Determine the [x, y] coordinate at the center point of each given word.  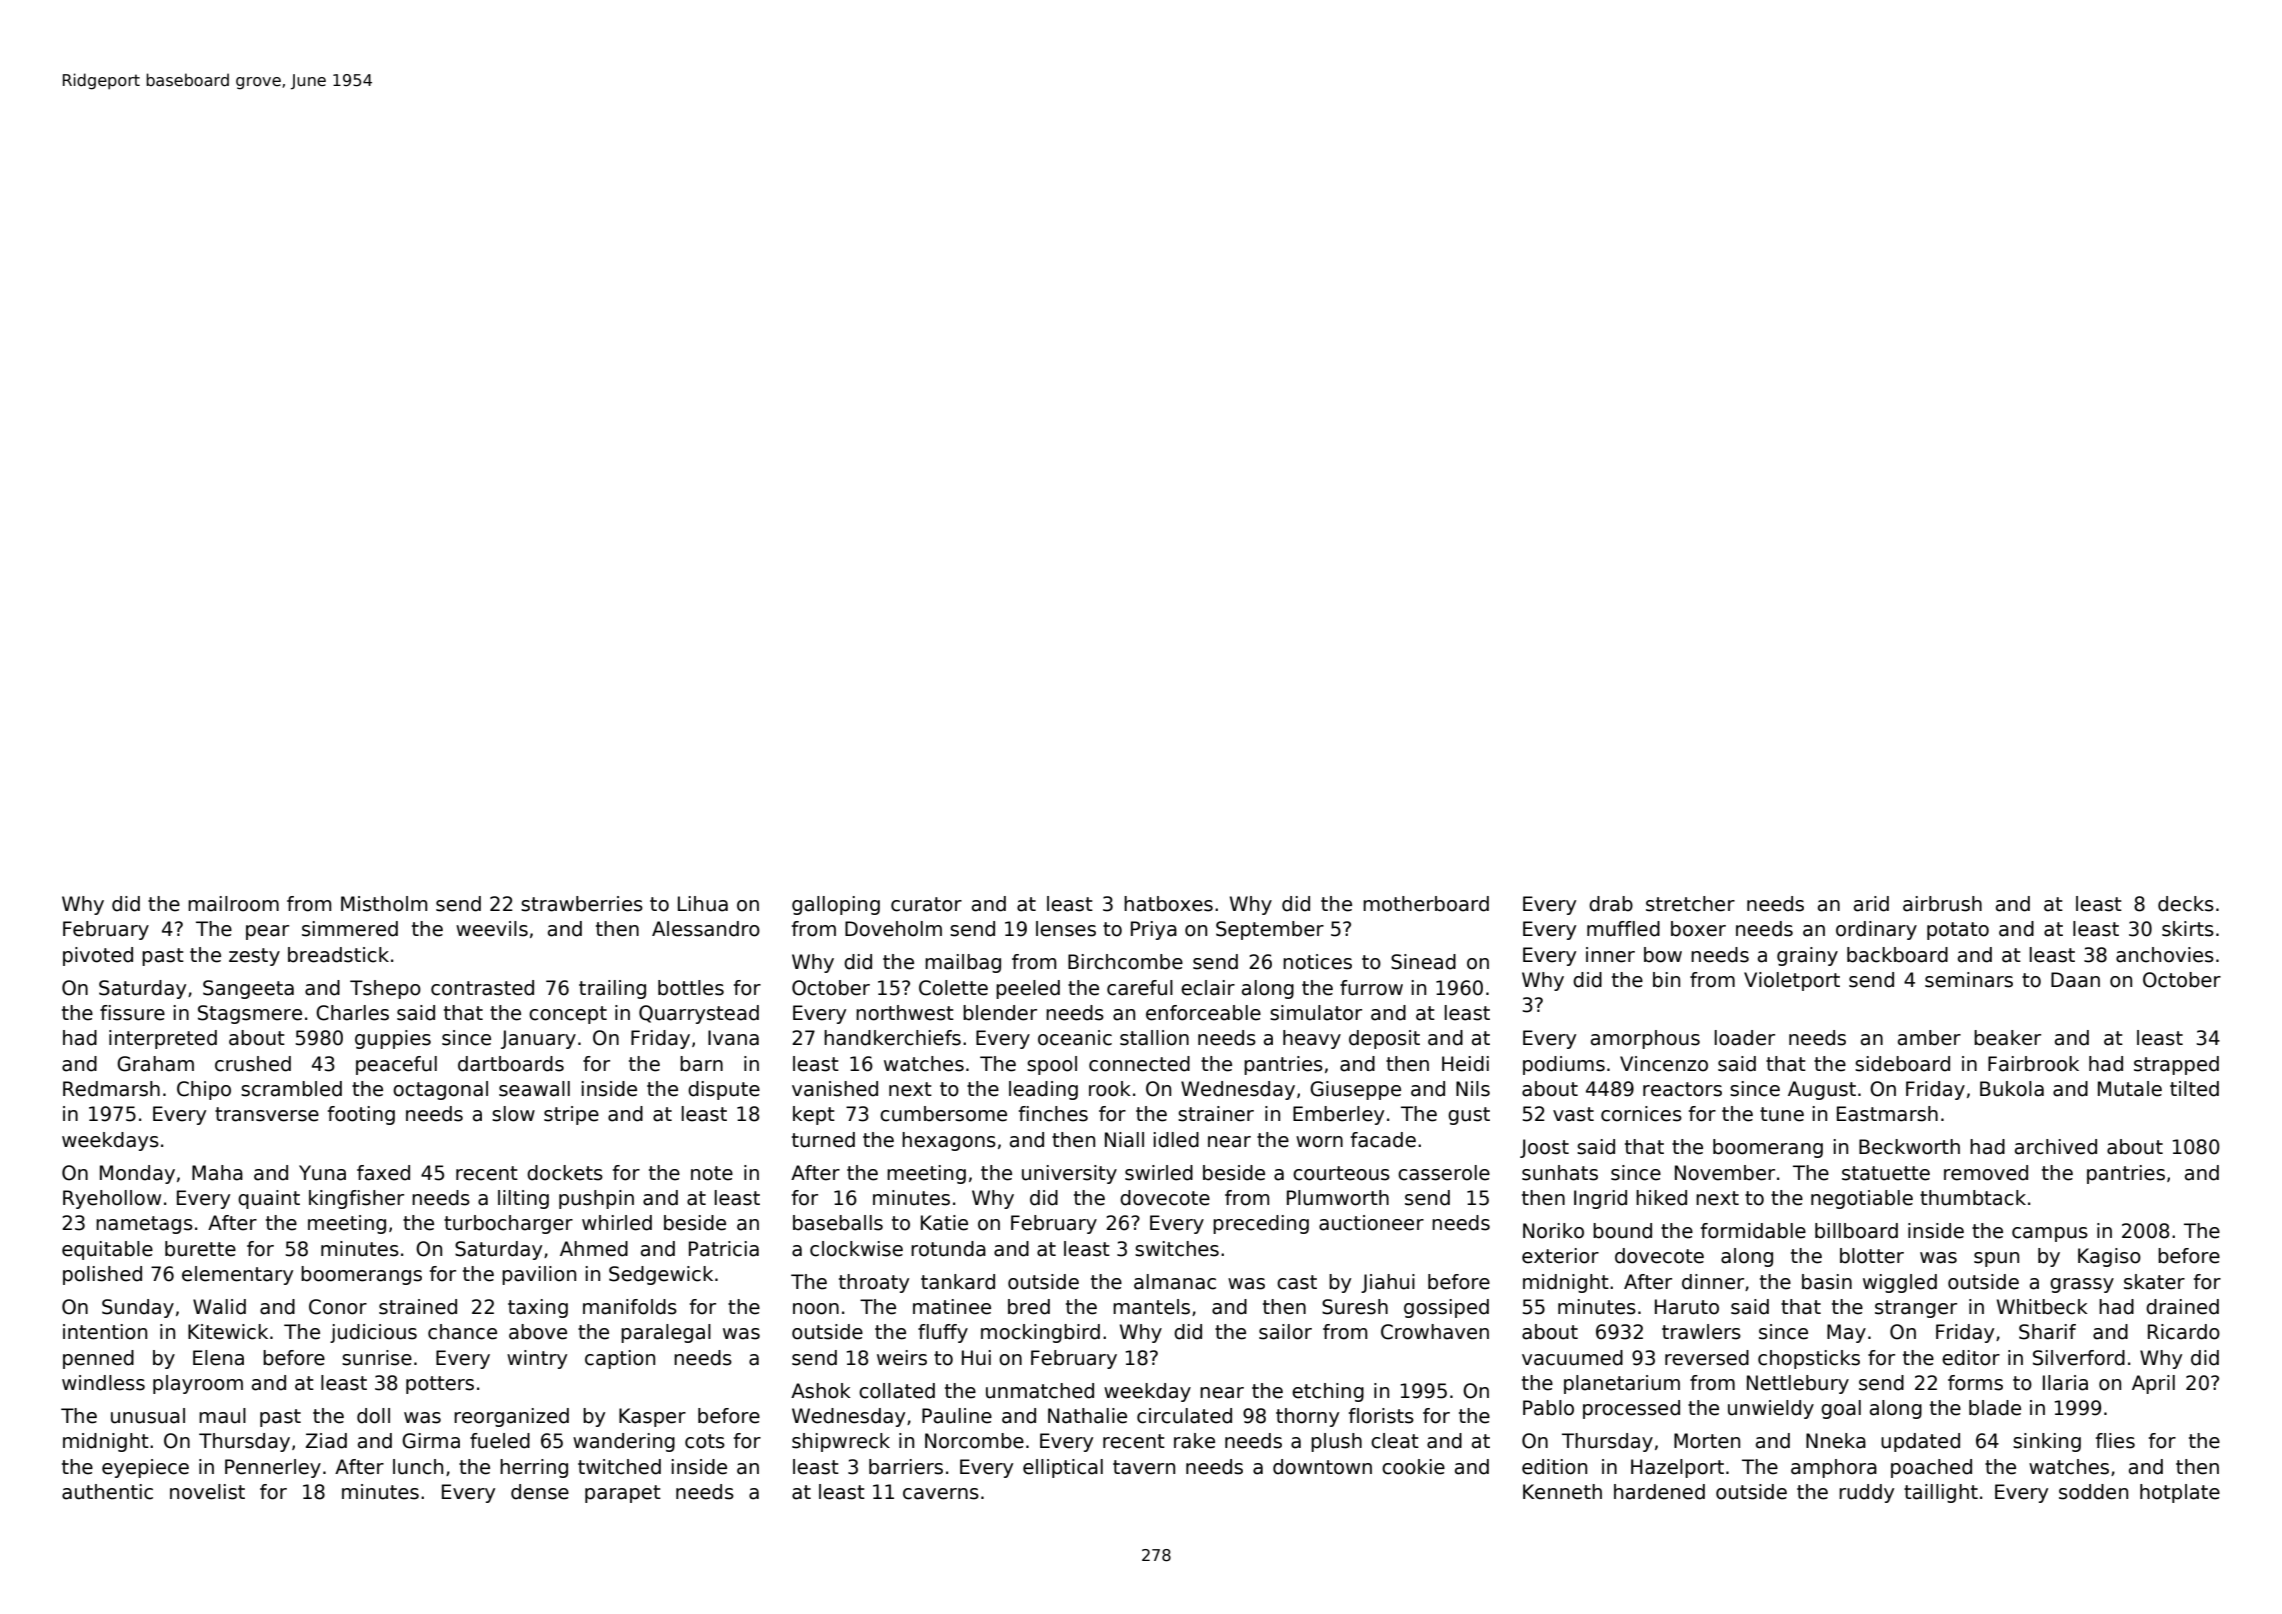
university [1069, 1174]
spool [1052, 1065]
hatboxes [1168, 904]
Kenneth [1562, 1492]
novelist [207, 1492]
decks [2186, 904]
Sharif [2047, 1332]
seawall [534, 1089]
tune [1782, 1114]
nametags [144, 1225]
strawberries [582, 904]
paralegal [666, 1333]
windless [103, 1383]
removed [1986, 1173]
